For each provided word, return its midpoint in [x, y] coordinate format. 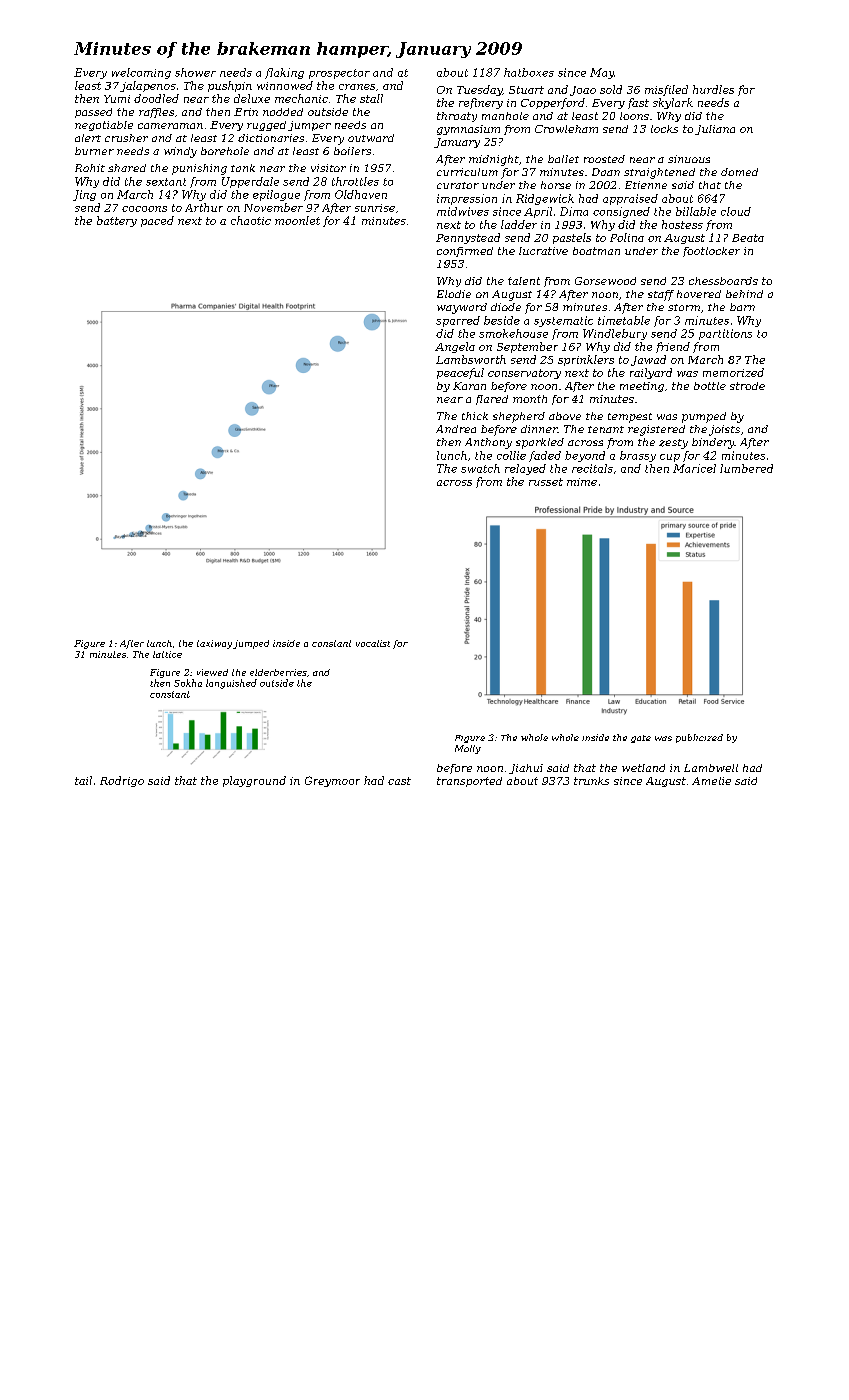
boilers [352, 151]
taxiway [214, 644]
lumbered [746, 468]
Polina [627, 237]
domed [739, 172]
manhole [505, 116]
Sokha [188, 683]
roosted [604, 159]
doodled [156, 98]
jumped [251, 644]
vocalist [373, 643]
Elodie [454, 294]
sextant [166, 182]
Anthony [488, 443]
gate [641, 739]
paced [157, 221]
